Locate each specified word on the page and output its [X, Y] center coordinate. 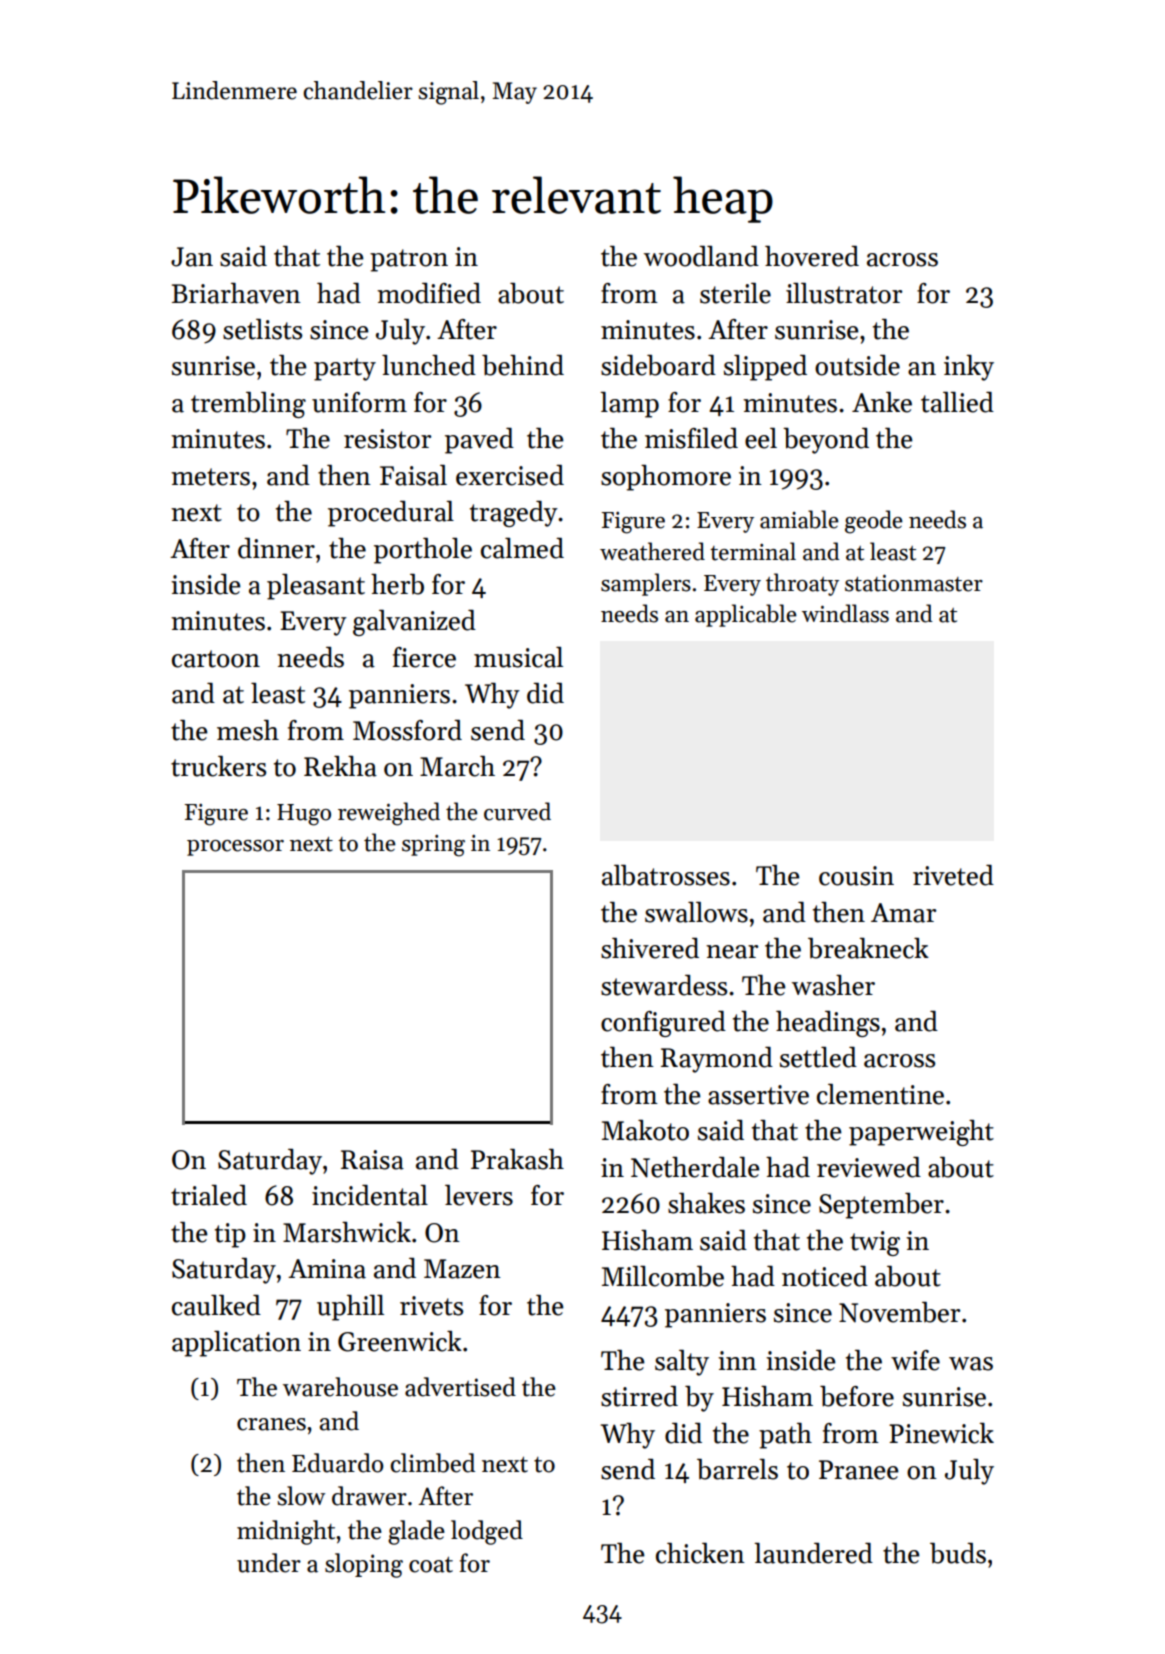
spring [433, 846]
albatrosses [666, 875]
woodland [701, 256]
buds [958, 1553]
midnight [286, 1532]
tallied [957, 402]
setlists [262, 329]
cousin [856, 876]
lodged [487, 1532]
